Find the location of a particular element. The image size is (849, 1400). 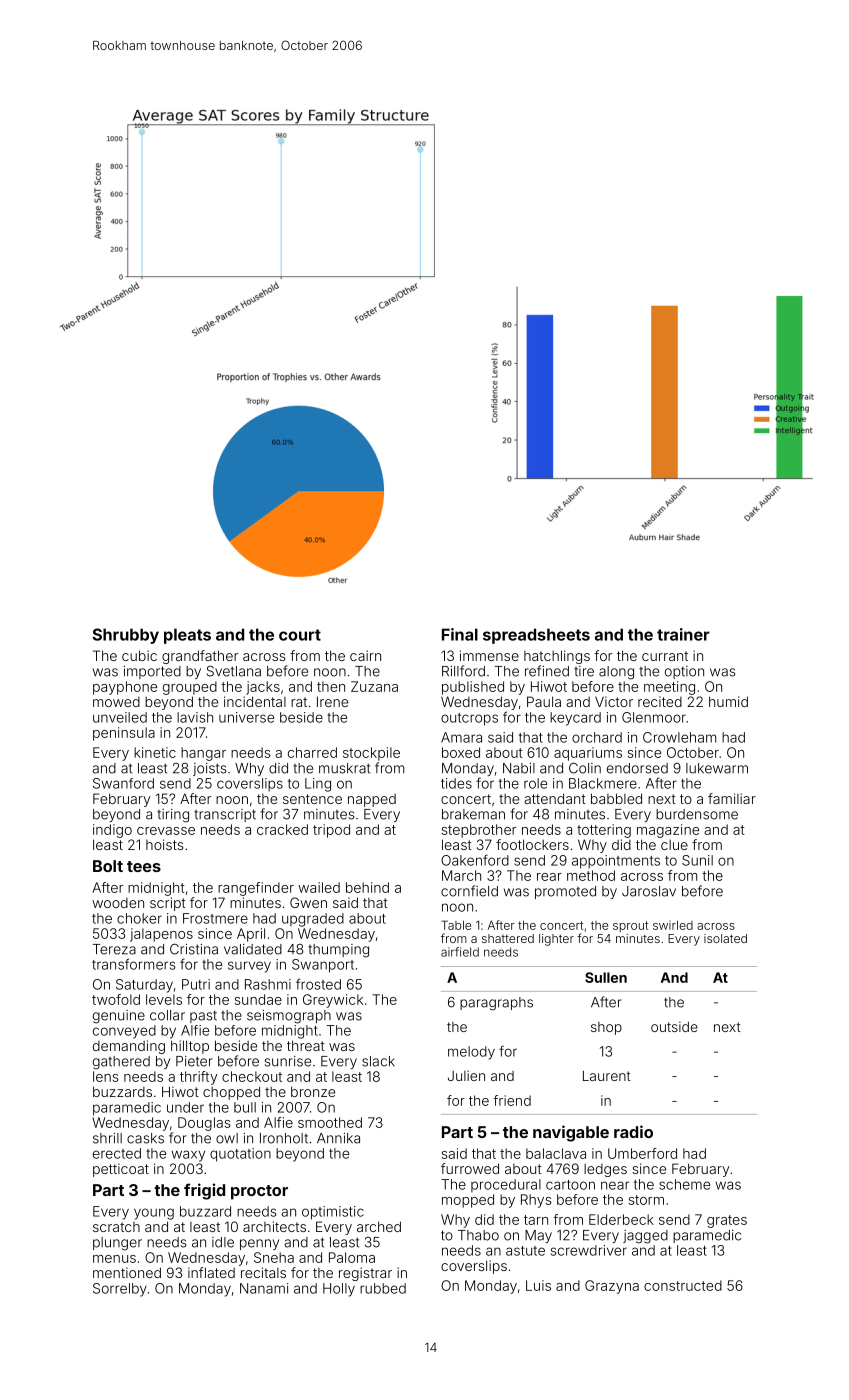

petticoat is located at coordinates (121, 1170).
